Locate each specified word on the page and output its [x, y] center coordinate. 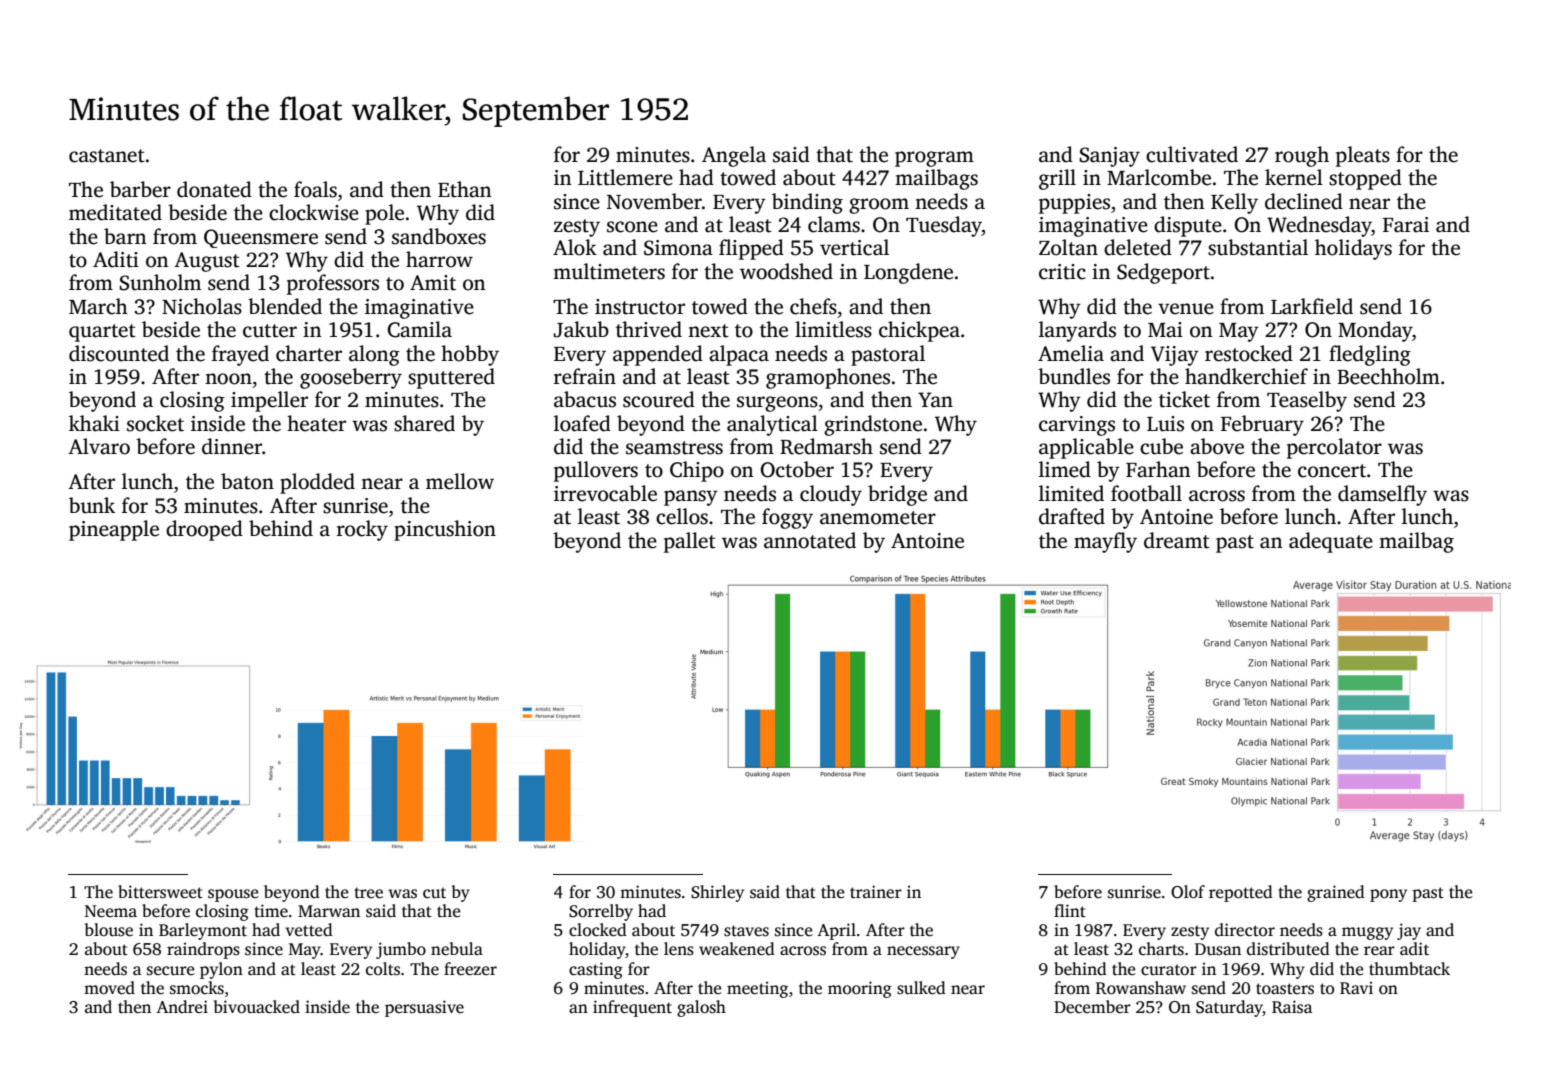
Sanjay [1109, 157]
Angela [734, 156]
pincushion [445, 530]
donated [214, 189]
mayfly [1105, 542]
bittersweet [160, 892]
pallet [690, 542]
